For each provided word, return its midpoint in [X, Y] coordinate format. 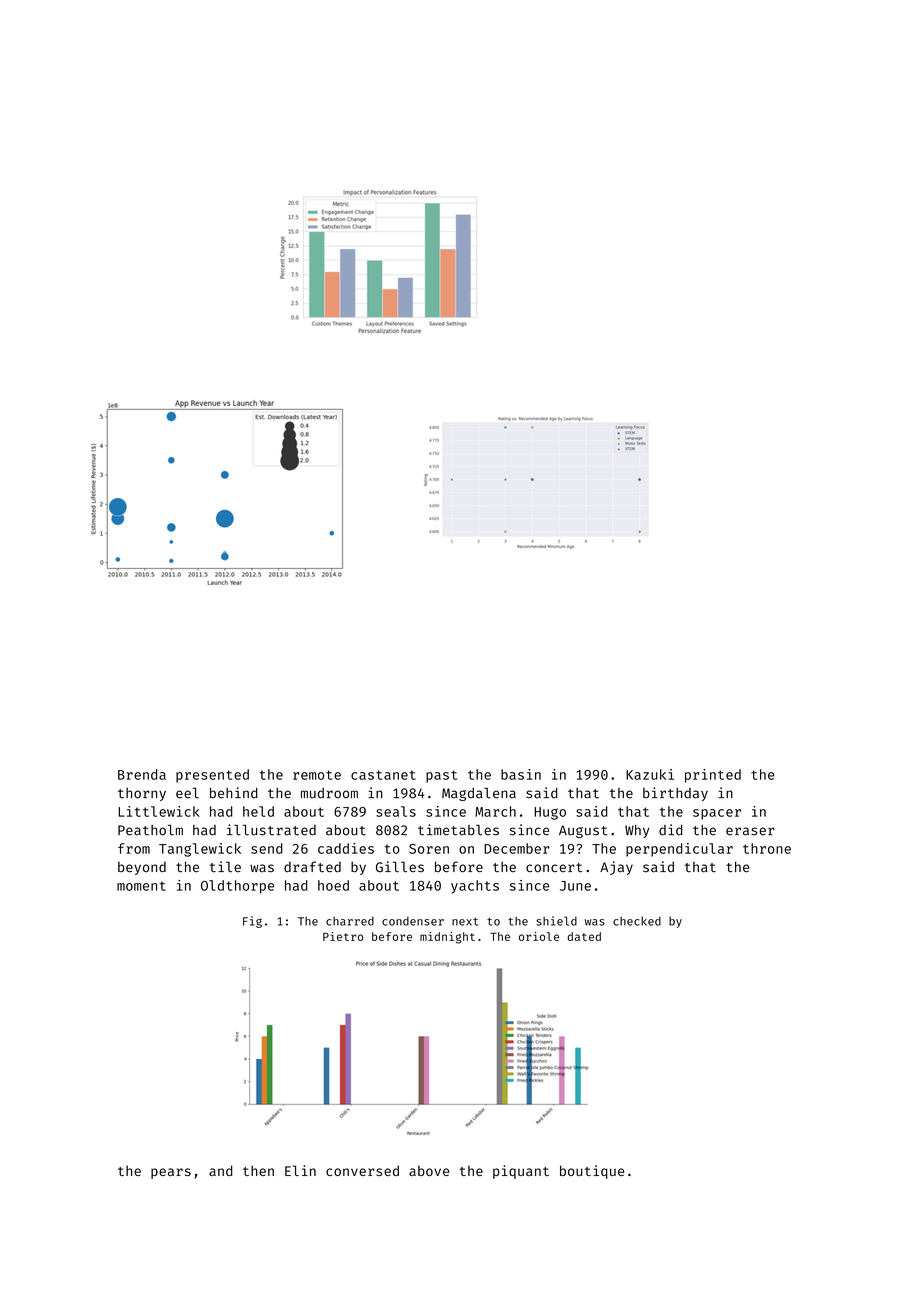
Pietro [343, 936]
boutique [592, 1172]
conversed [362, 1170]
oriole [539, 936]
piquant [521, 1172]
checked [637, 921]
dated [584, 936]
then [258, 1170]
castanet [383, 775]
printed [713, 776]
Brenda [142, 774]
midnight [447, 938]
